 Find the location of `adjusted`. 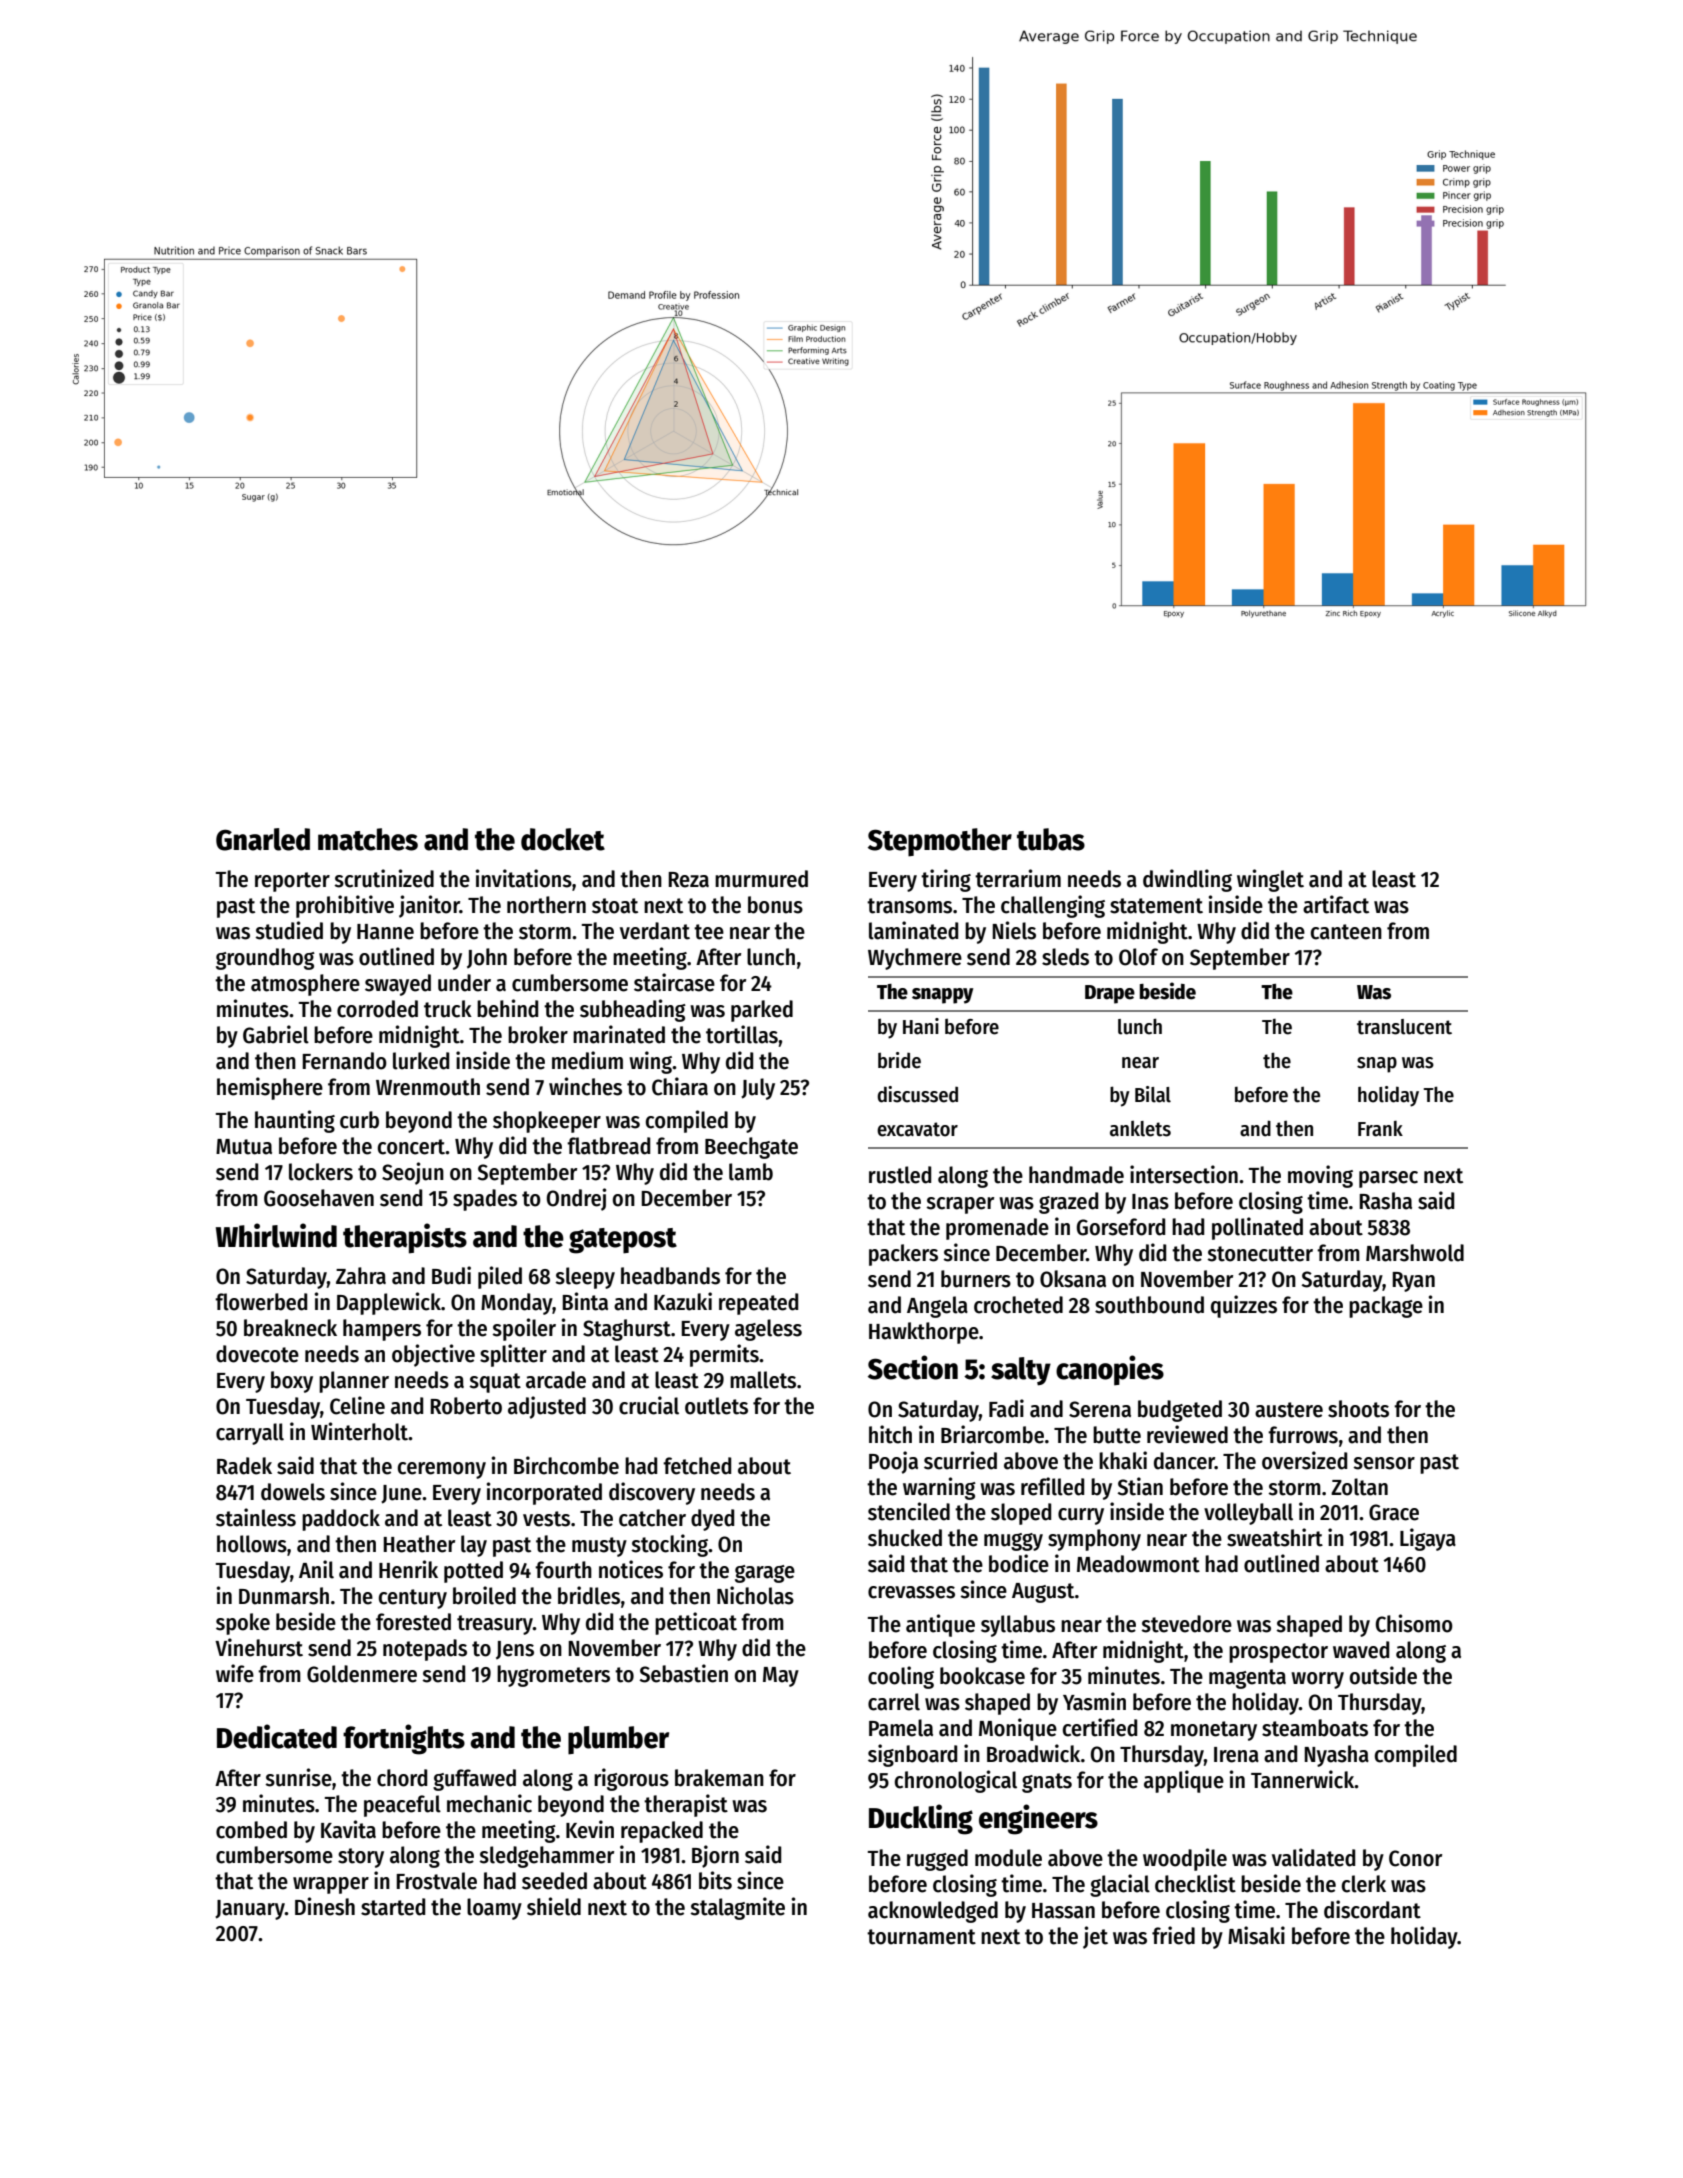

adjusted is located at coordinates (547, 1407).
